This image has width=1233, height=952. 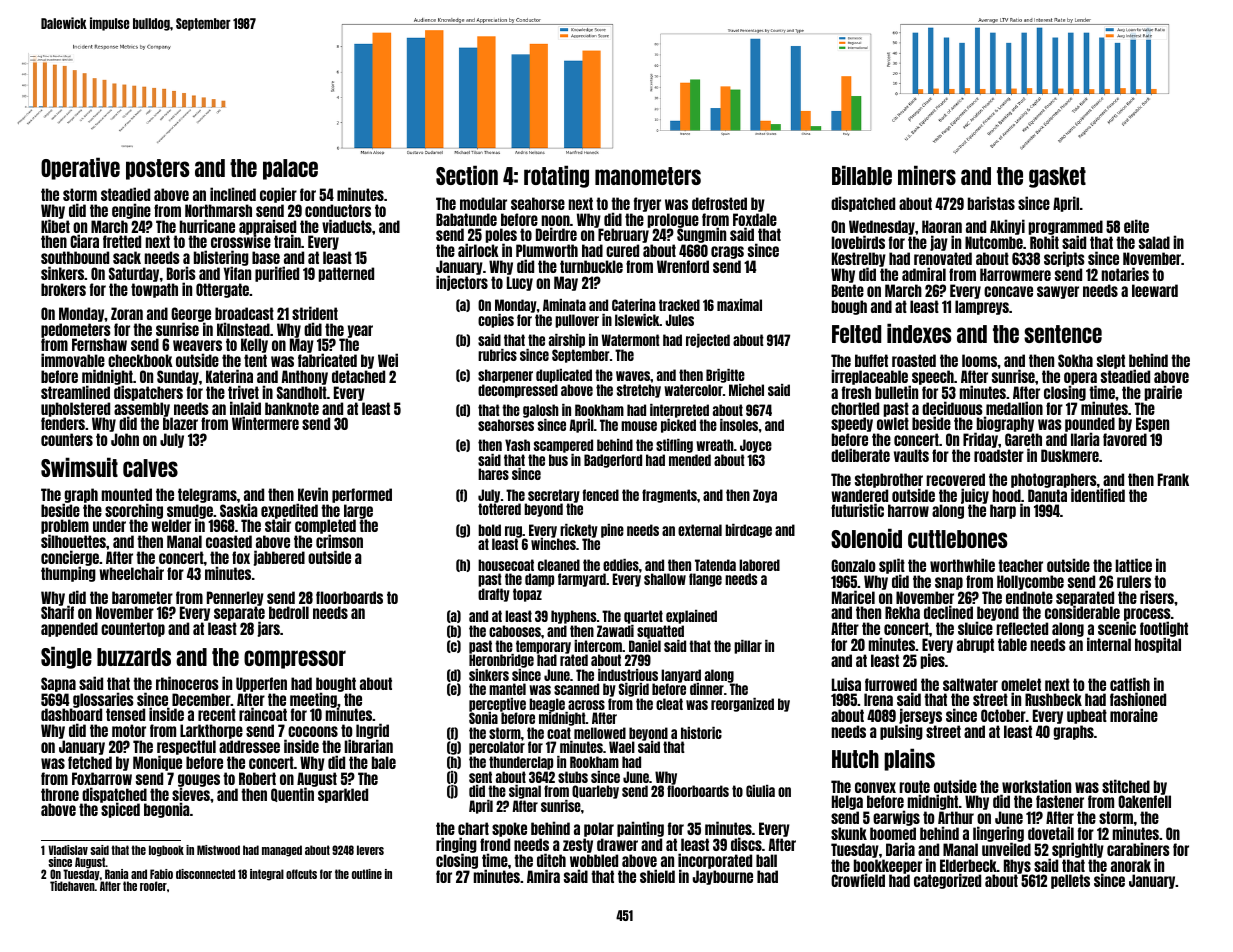 What do you see at coordinates (648, 176) in the image?
I see `manometers` at bounding box center [648, 176].
